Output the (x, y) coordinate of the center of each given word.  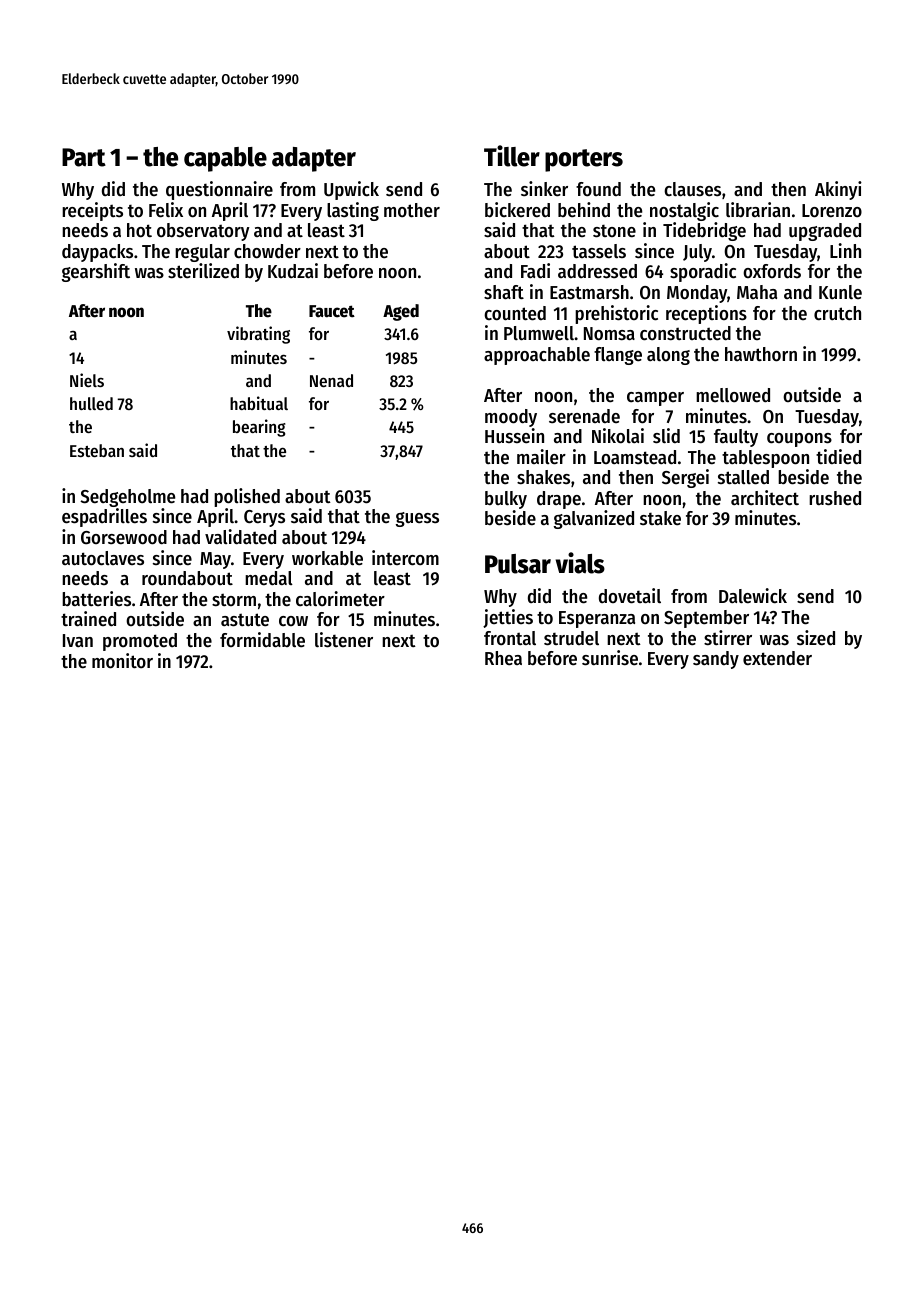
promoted (140, 642)
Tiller (512, 156)
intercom (405, 558)
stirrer (728, 638)
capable (225, 159)
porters (584, 160)
